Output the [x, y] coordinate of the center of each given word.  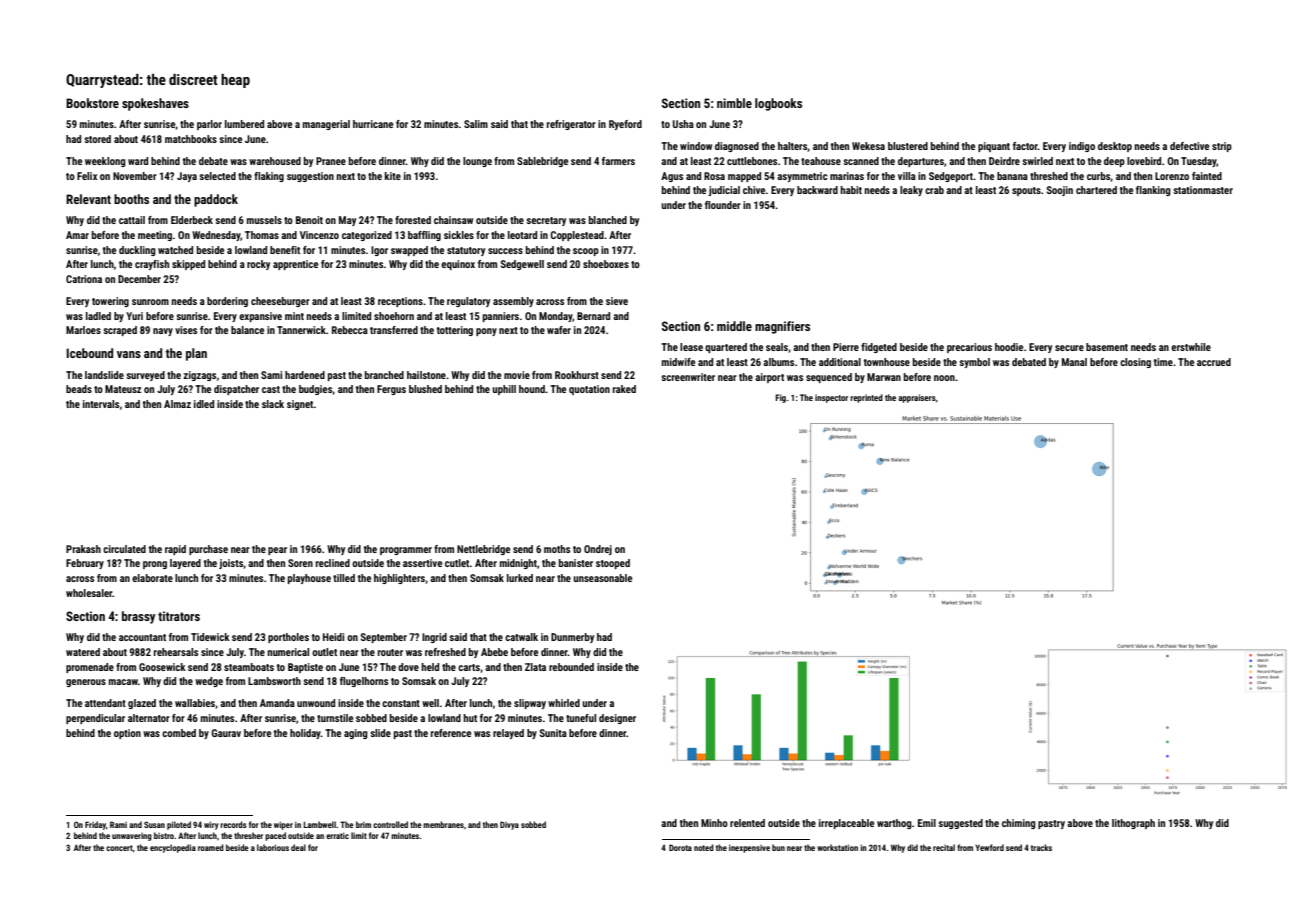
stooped [613, 564]
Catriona [84, 279]
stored [97, 139]
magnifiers [782, 327]
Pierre [846, 347]
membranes [443, 824]
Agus [672, 177]
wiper [283, 825]
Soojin [1060, 191]
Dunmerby [572, 638]
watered [83, 652]
